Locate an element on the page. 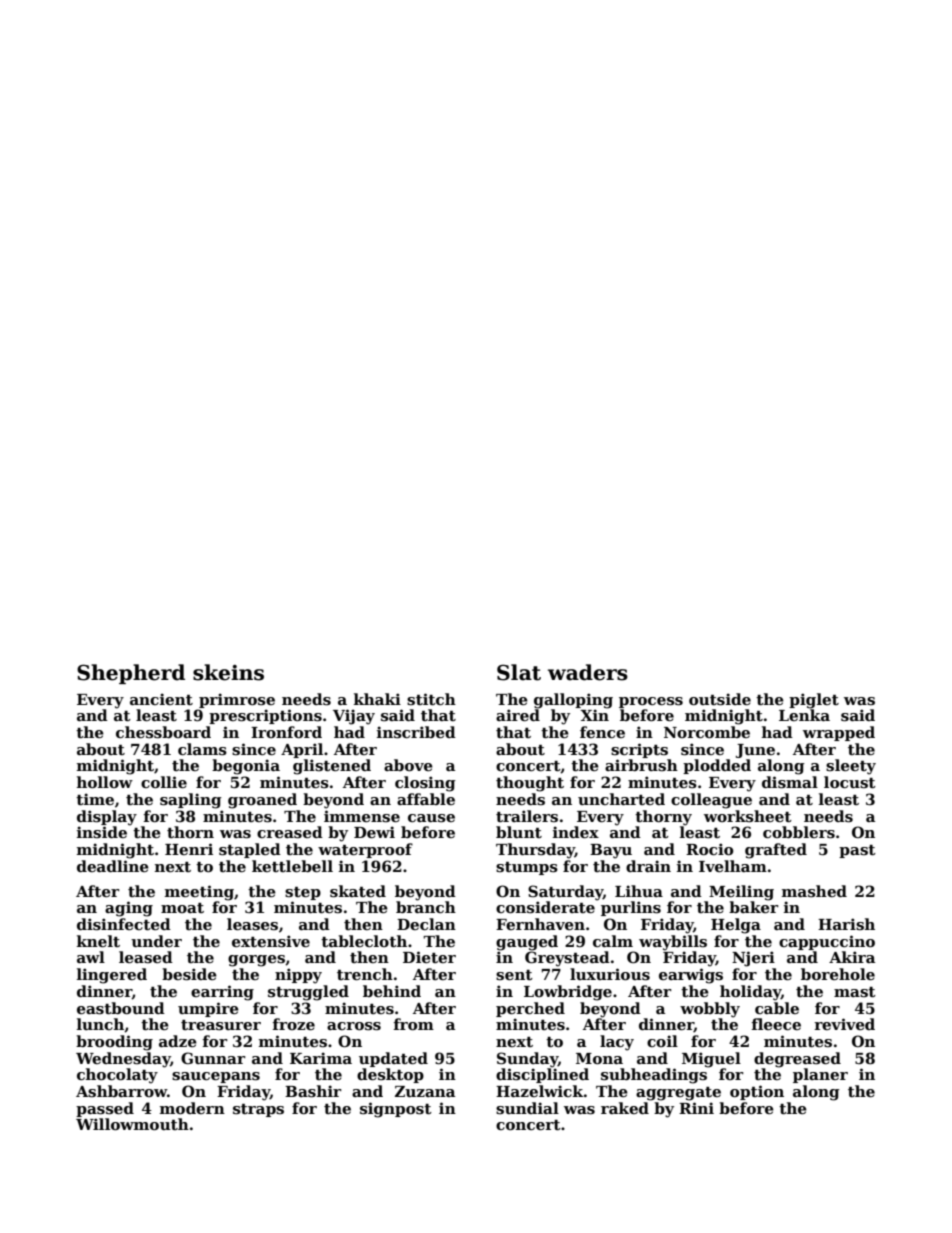 This document has height=1233, width=952. waders is located at coordinates (588, 672).
